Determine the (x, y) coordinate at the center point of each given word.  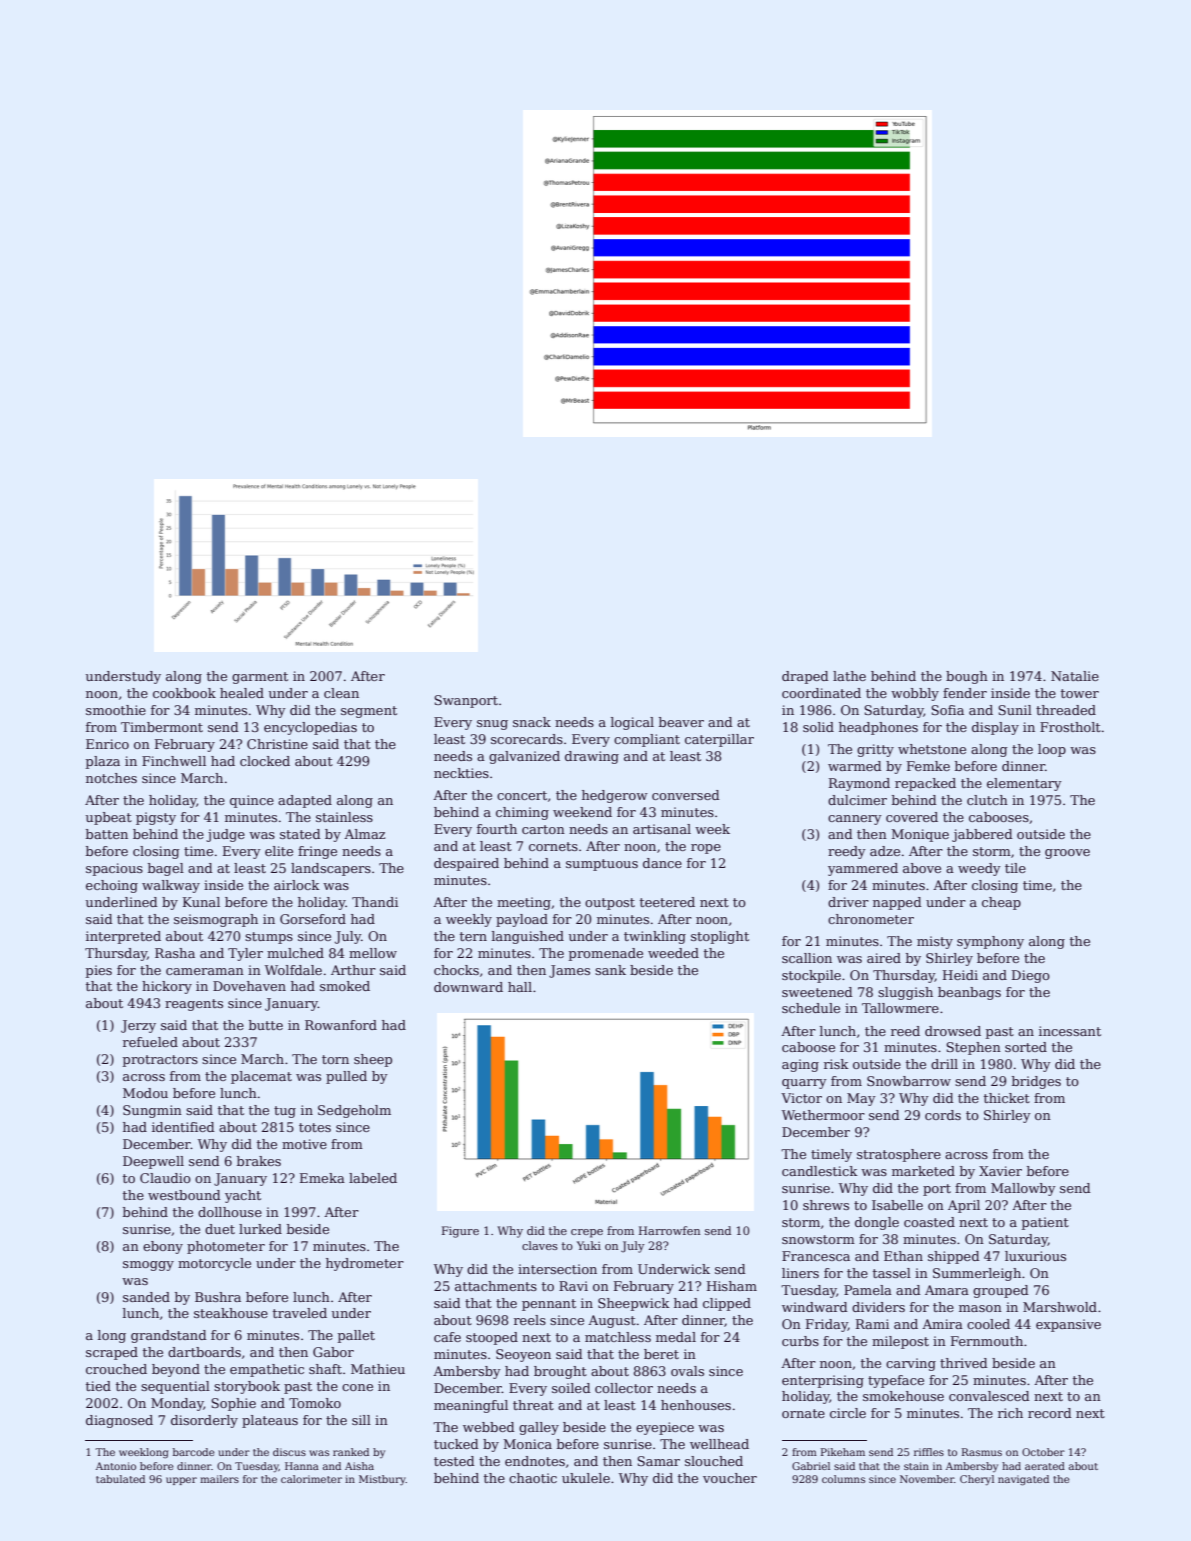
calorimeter (311, 1479)
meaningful (471, 1406)
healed (242, 693)
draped (805, 677)
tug (285, 1112)
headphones (878, 728)
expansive (1068, 1325)
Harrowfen (669, 1230)
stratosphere (899, 1155)
